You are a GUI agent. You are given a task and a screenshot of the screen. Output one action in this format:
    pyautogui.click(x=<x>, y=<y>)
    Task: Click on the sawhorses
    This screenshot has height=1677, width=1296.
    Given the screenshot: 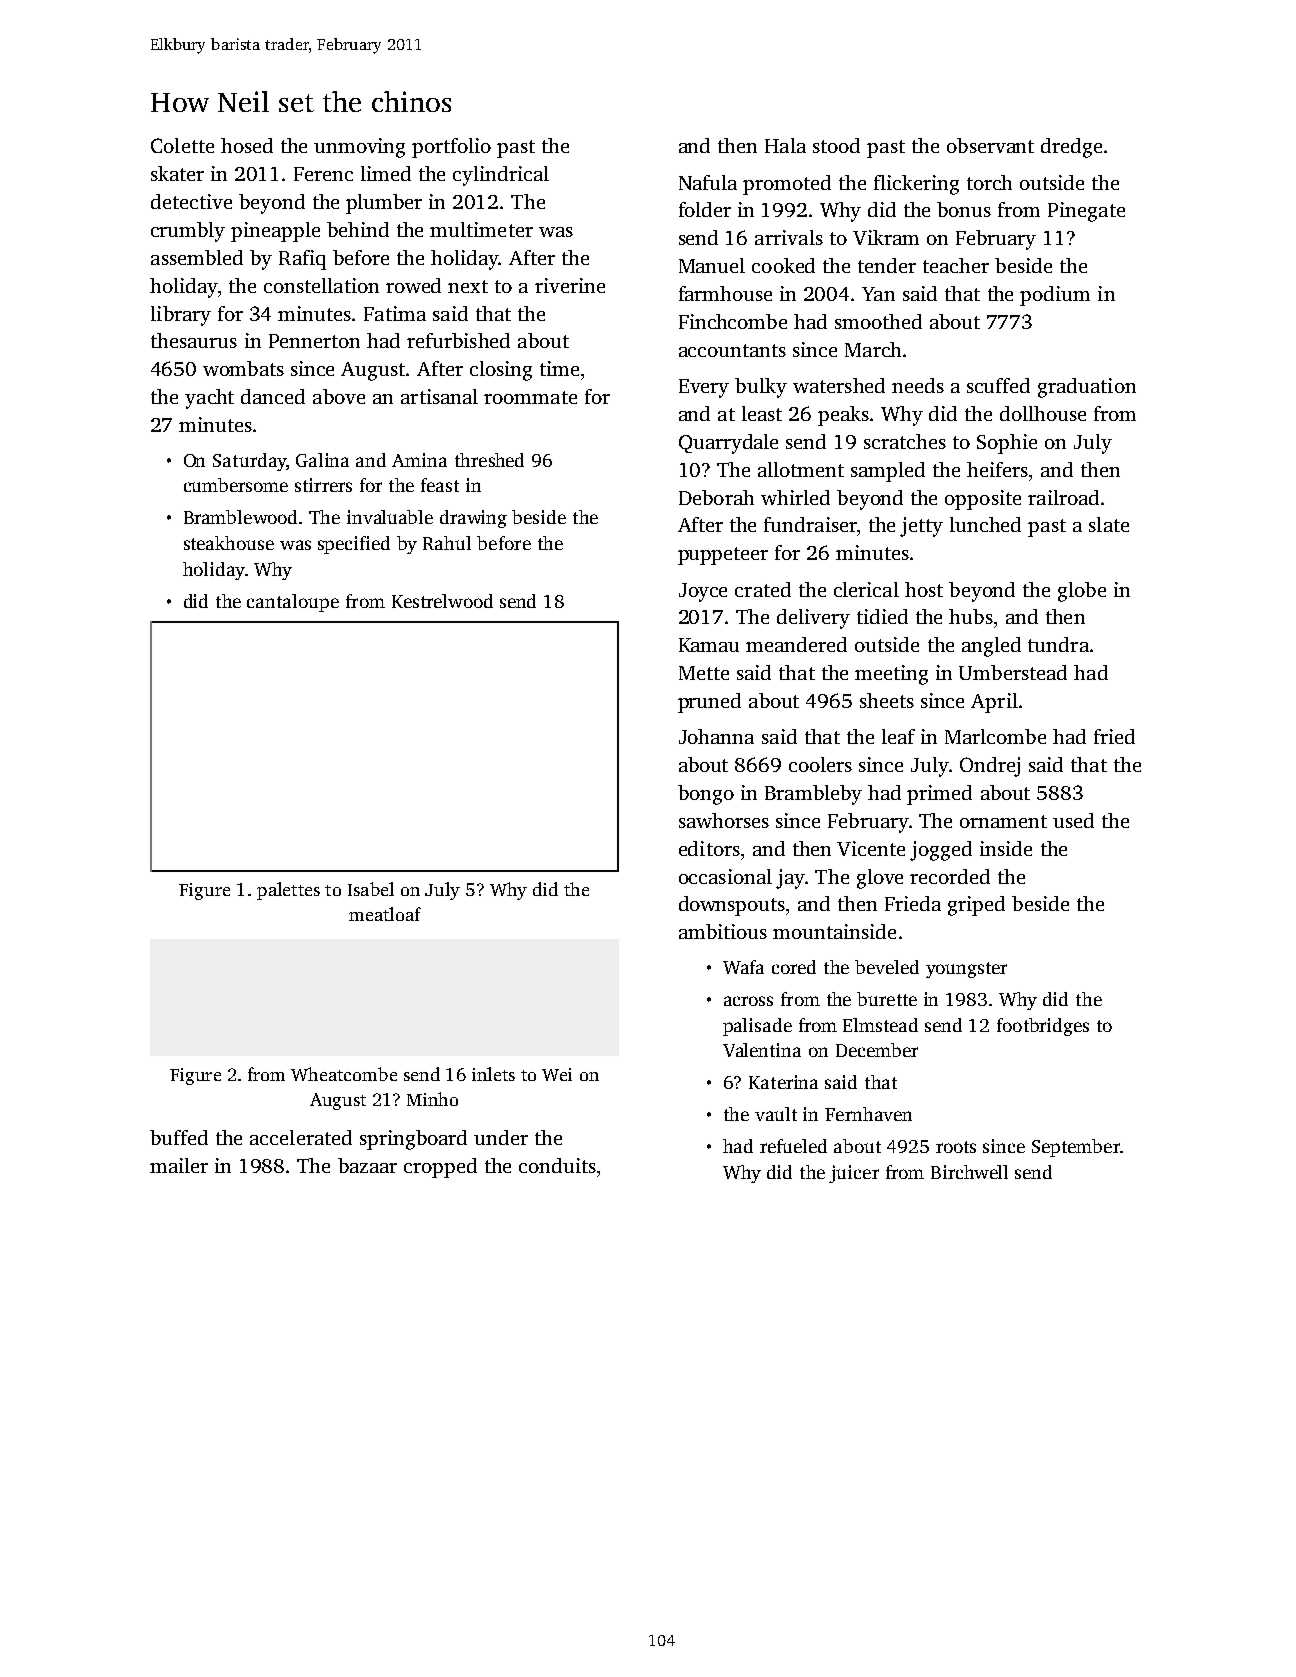 What is the action you would take?
    pyautogui.click(x=724, y=820)
